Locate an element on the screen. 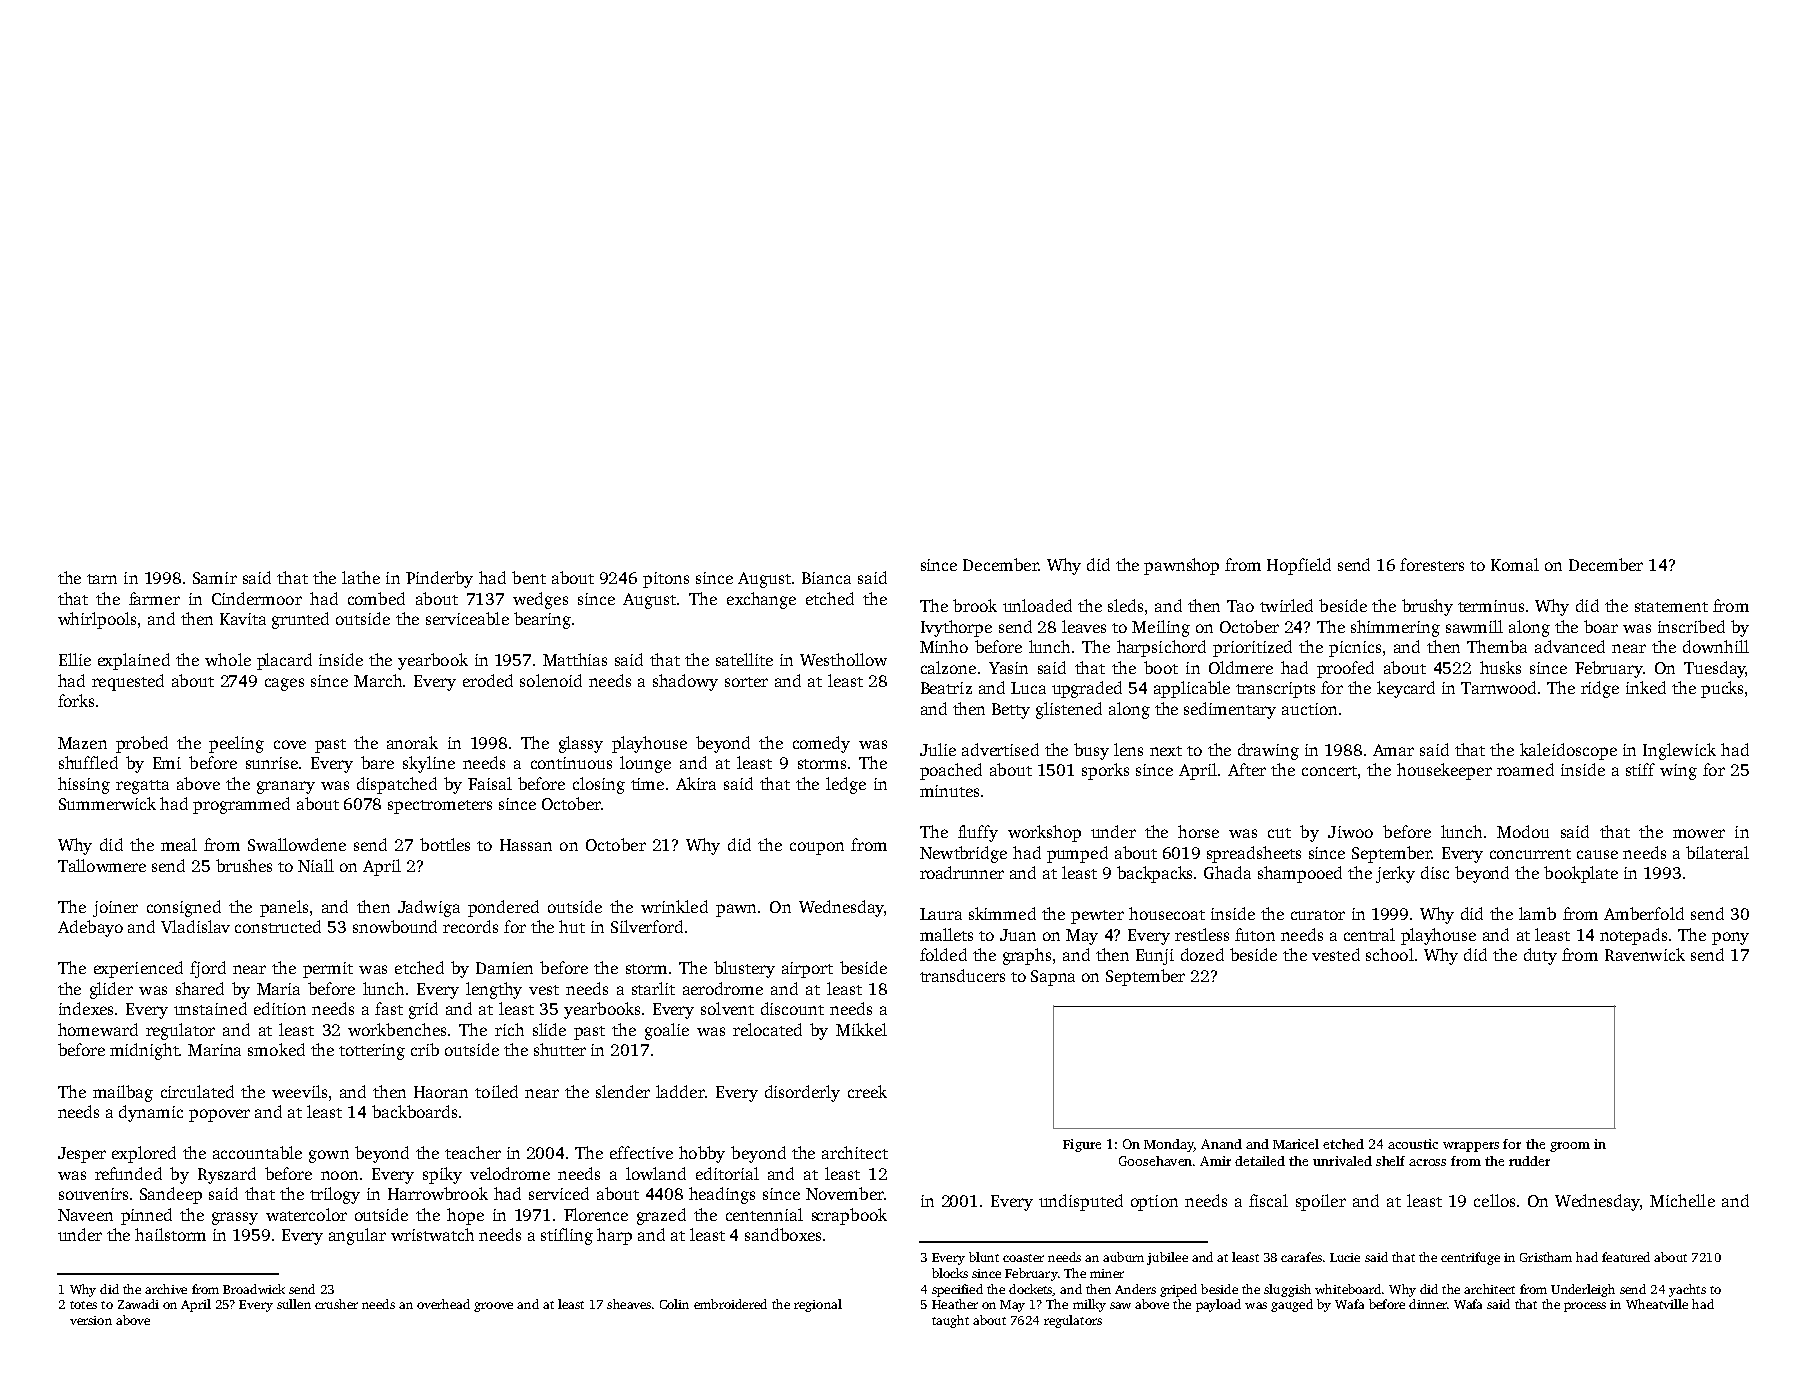  taught is located at coordinates (950, 1321).
